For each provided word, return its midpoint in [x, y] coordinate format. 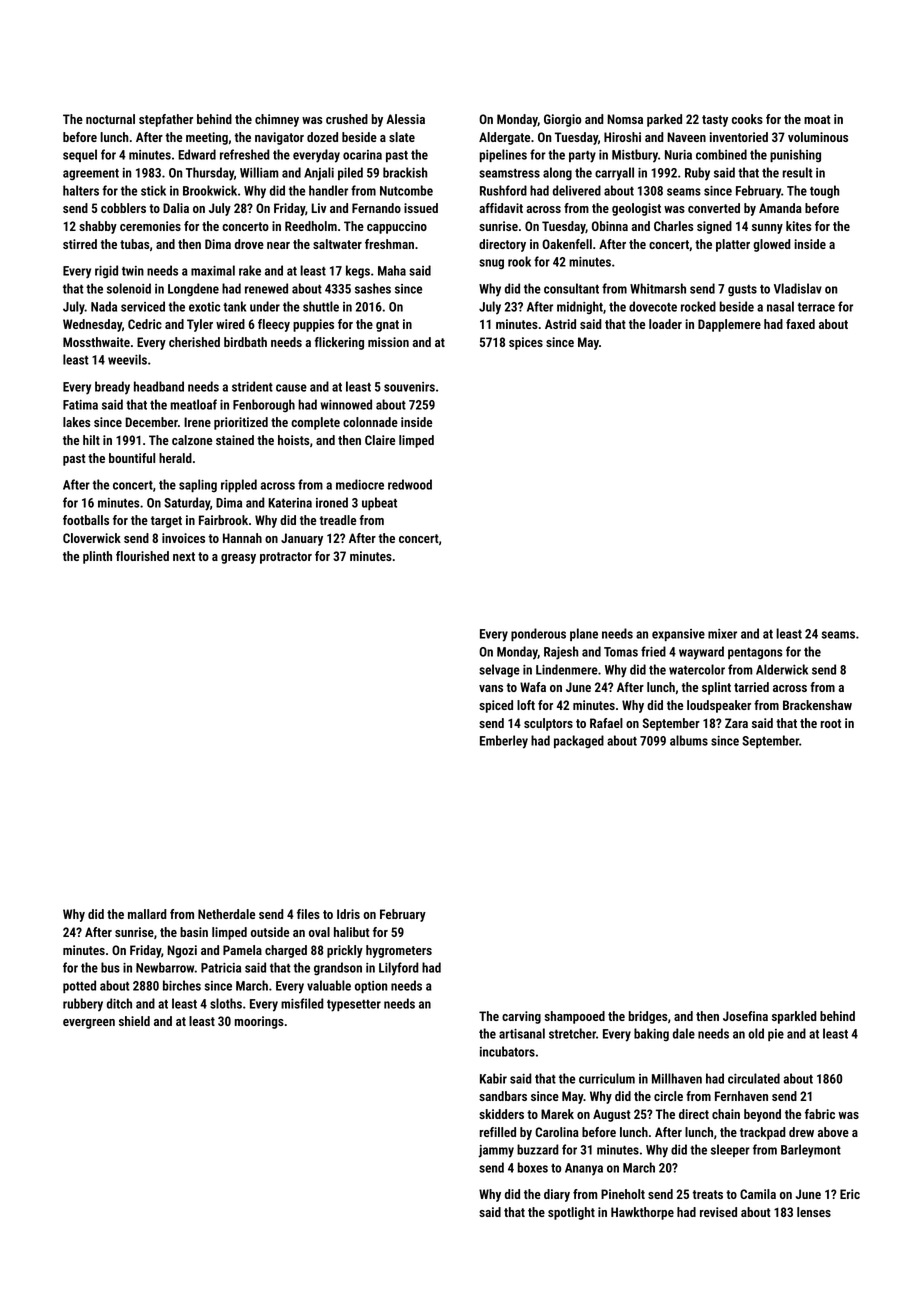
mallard [147, 914]
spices [526, 343]
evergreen [89, 1024]
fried [653, 651]
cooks [747, 119]
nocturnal [110, 119]
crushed [347, 119]
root [831, 723]
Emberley [504, 742]
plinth [97, 557]
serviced [143, 306]
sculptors [548, 724]
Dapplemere [729, 325]
